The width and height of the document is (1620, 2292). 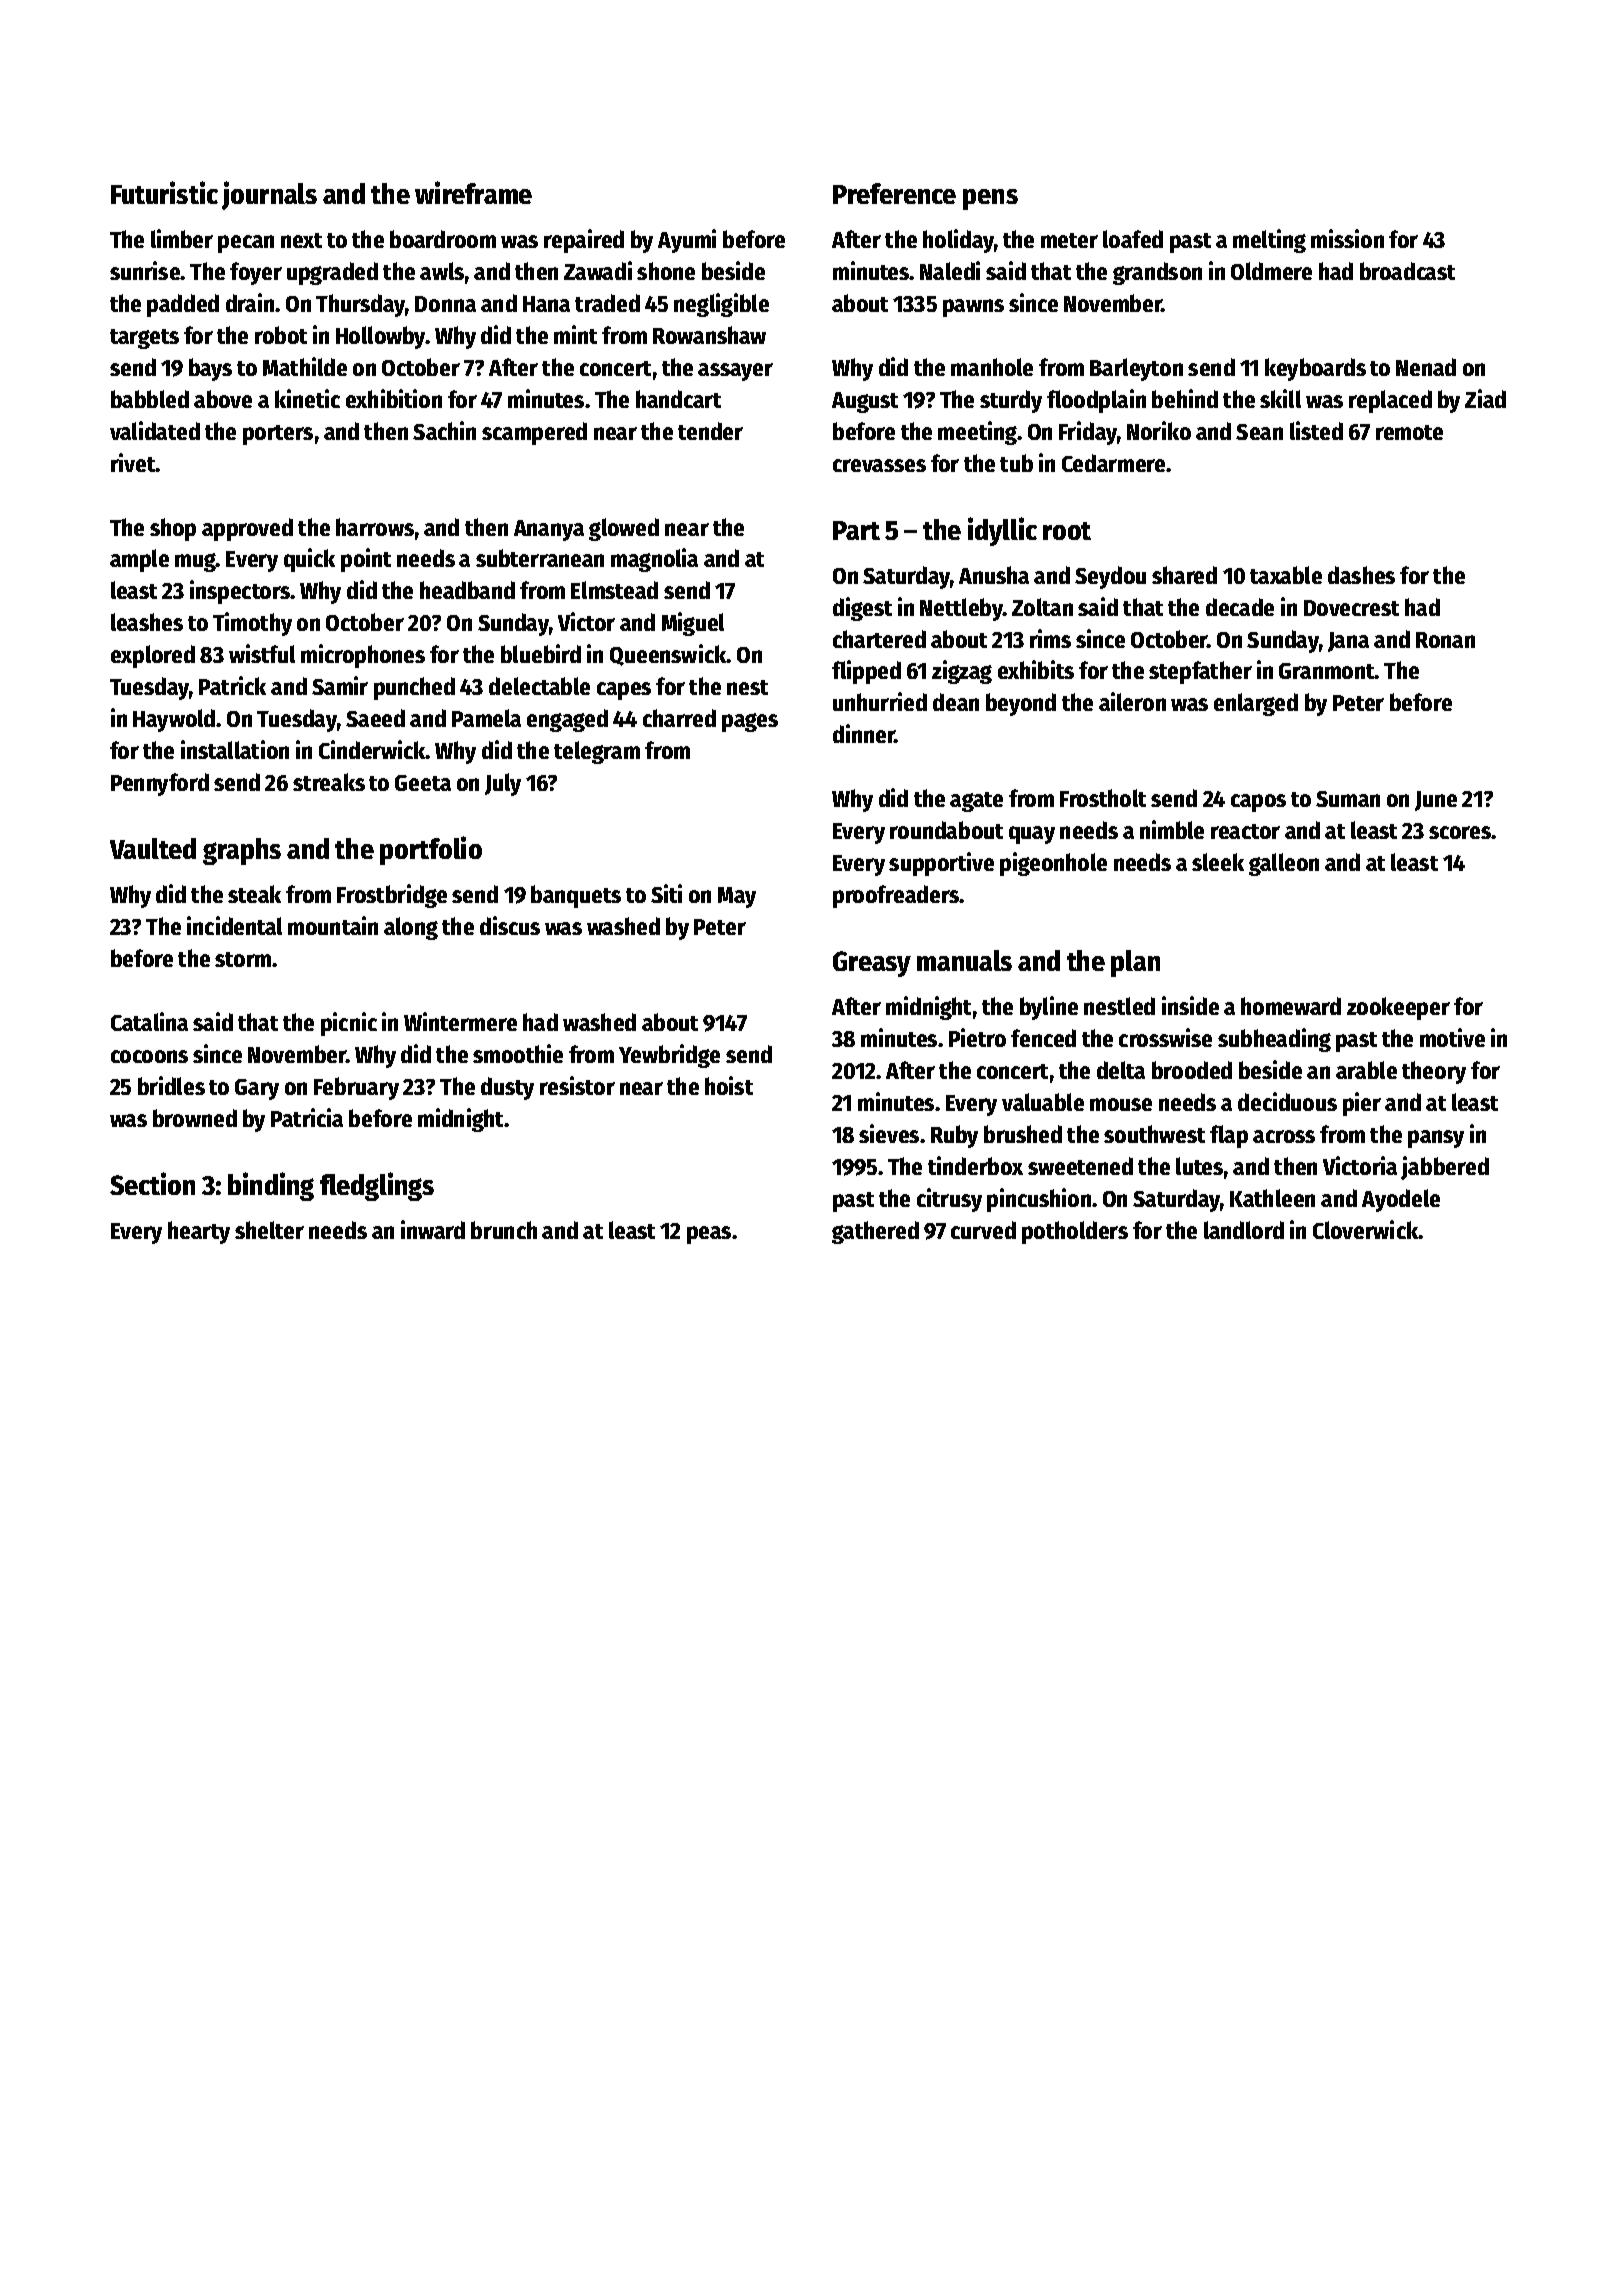 What do you see at coordinates (866, 672) in the document?
I see `flipped` at bounding box center [866, 672].
